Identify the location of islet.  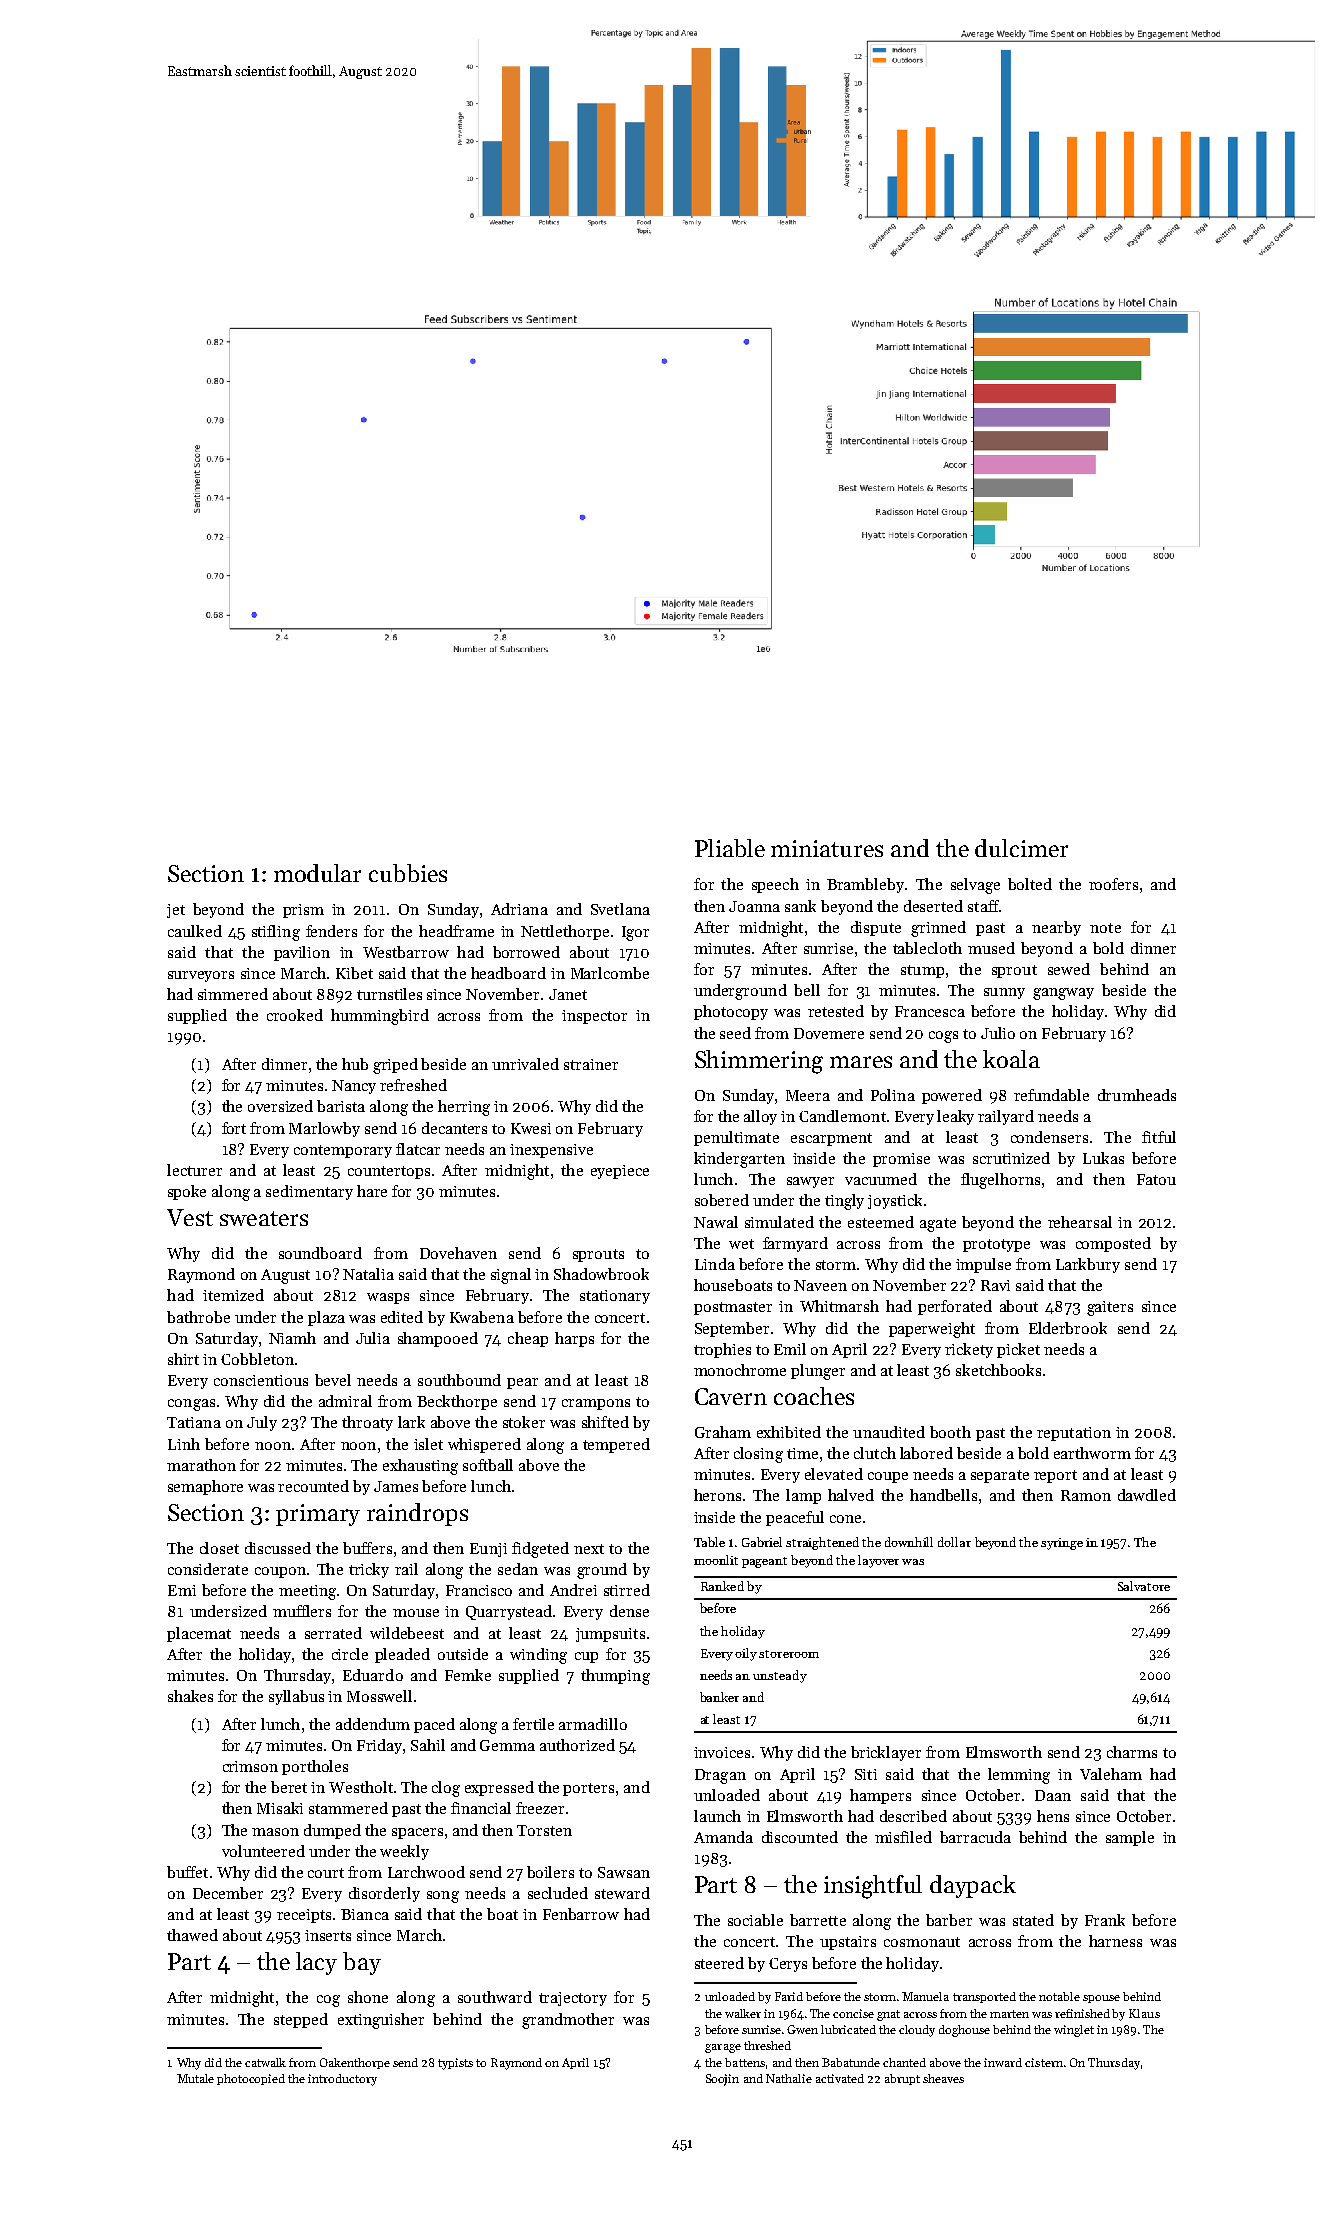
(428, 1444).
